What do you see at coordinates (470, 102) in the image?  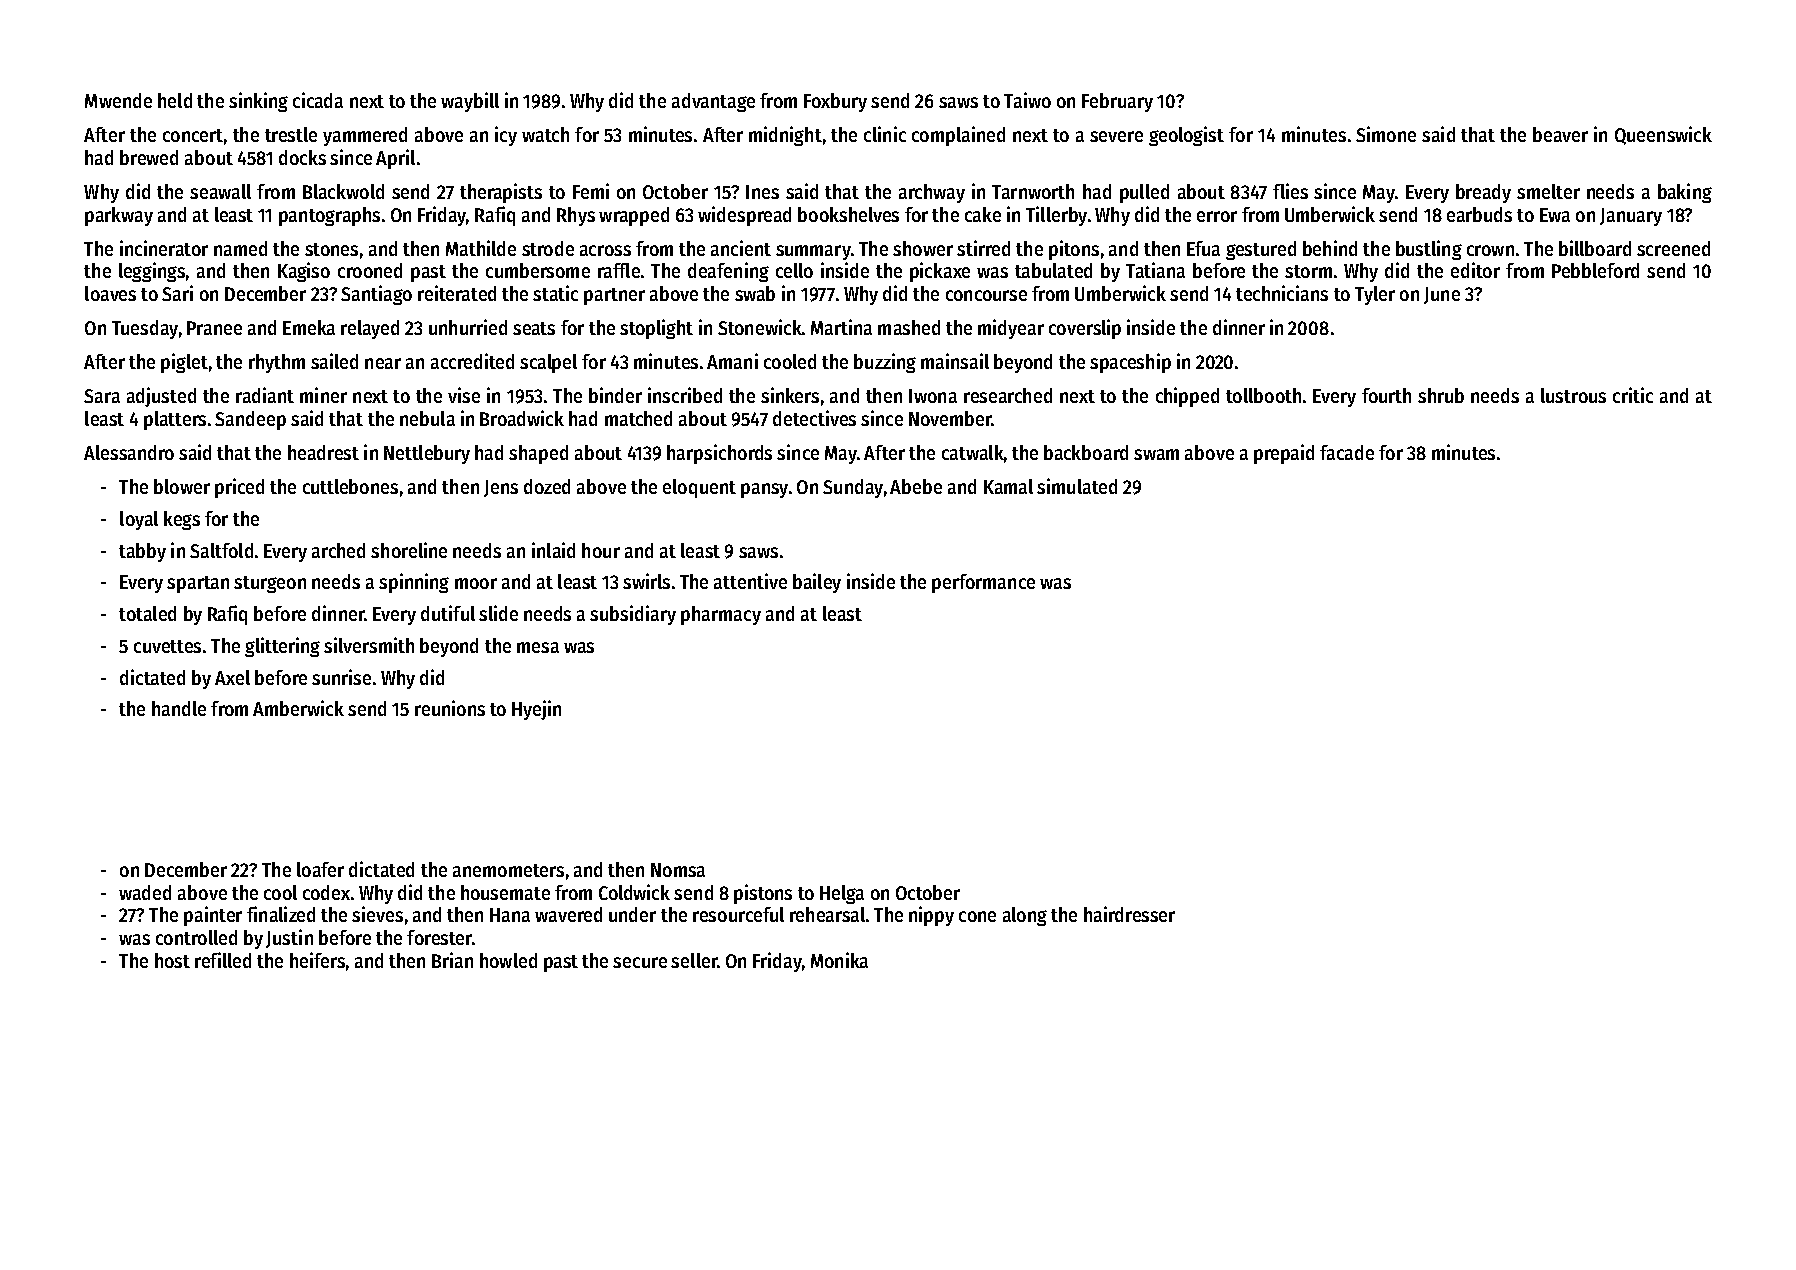 I see `waybill` at bounding box center [470, 102].
